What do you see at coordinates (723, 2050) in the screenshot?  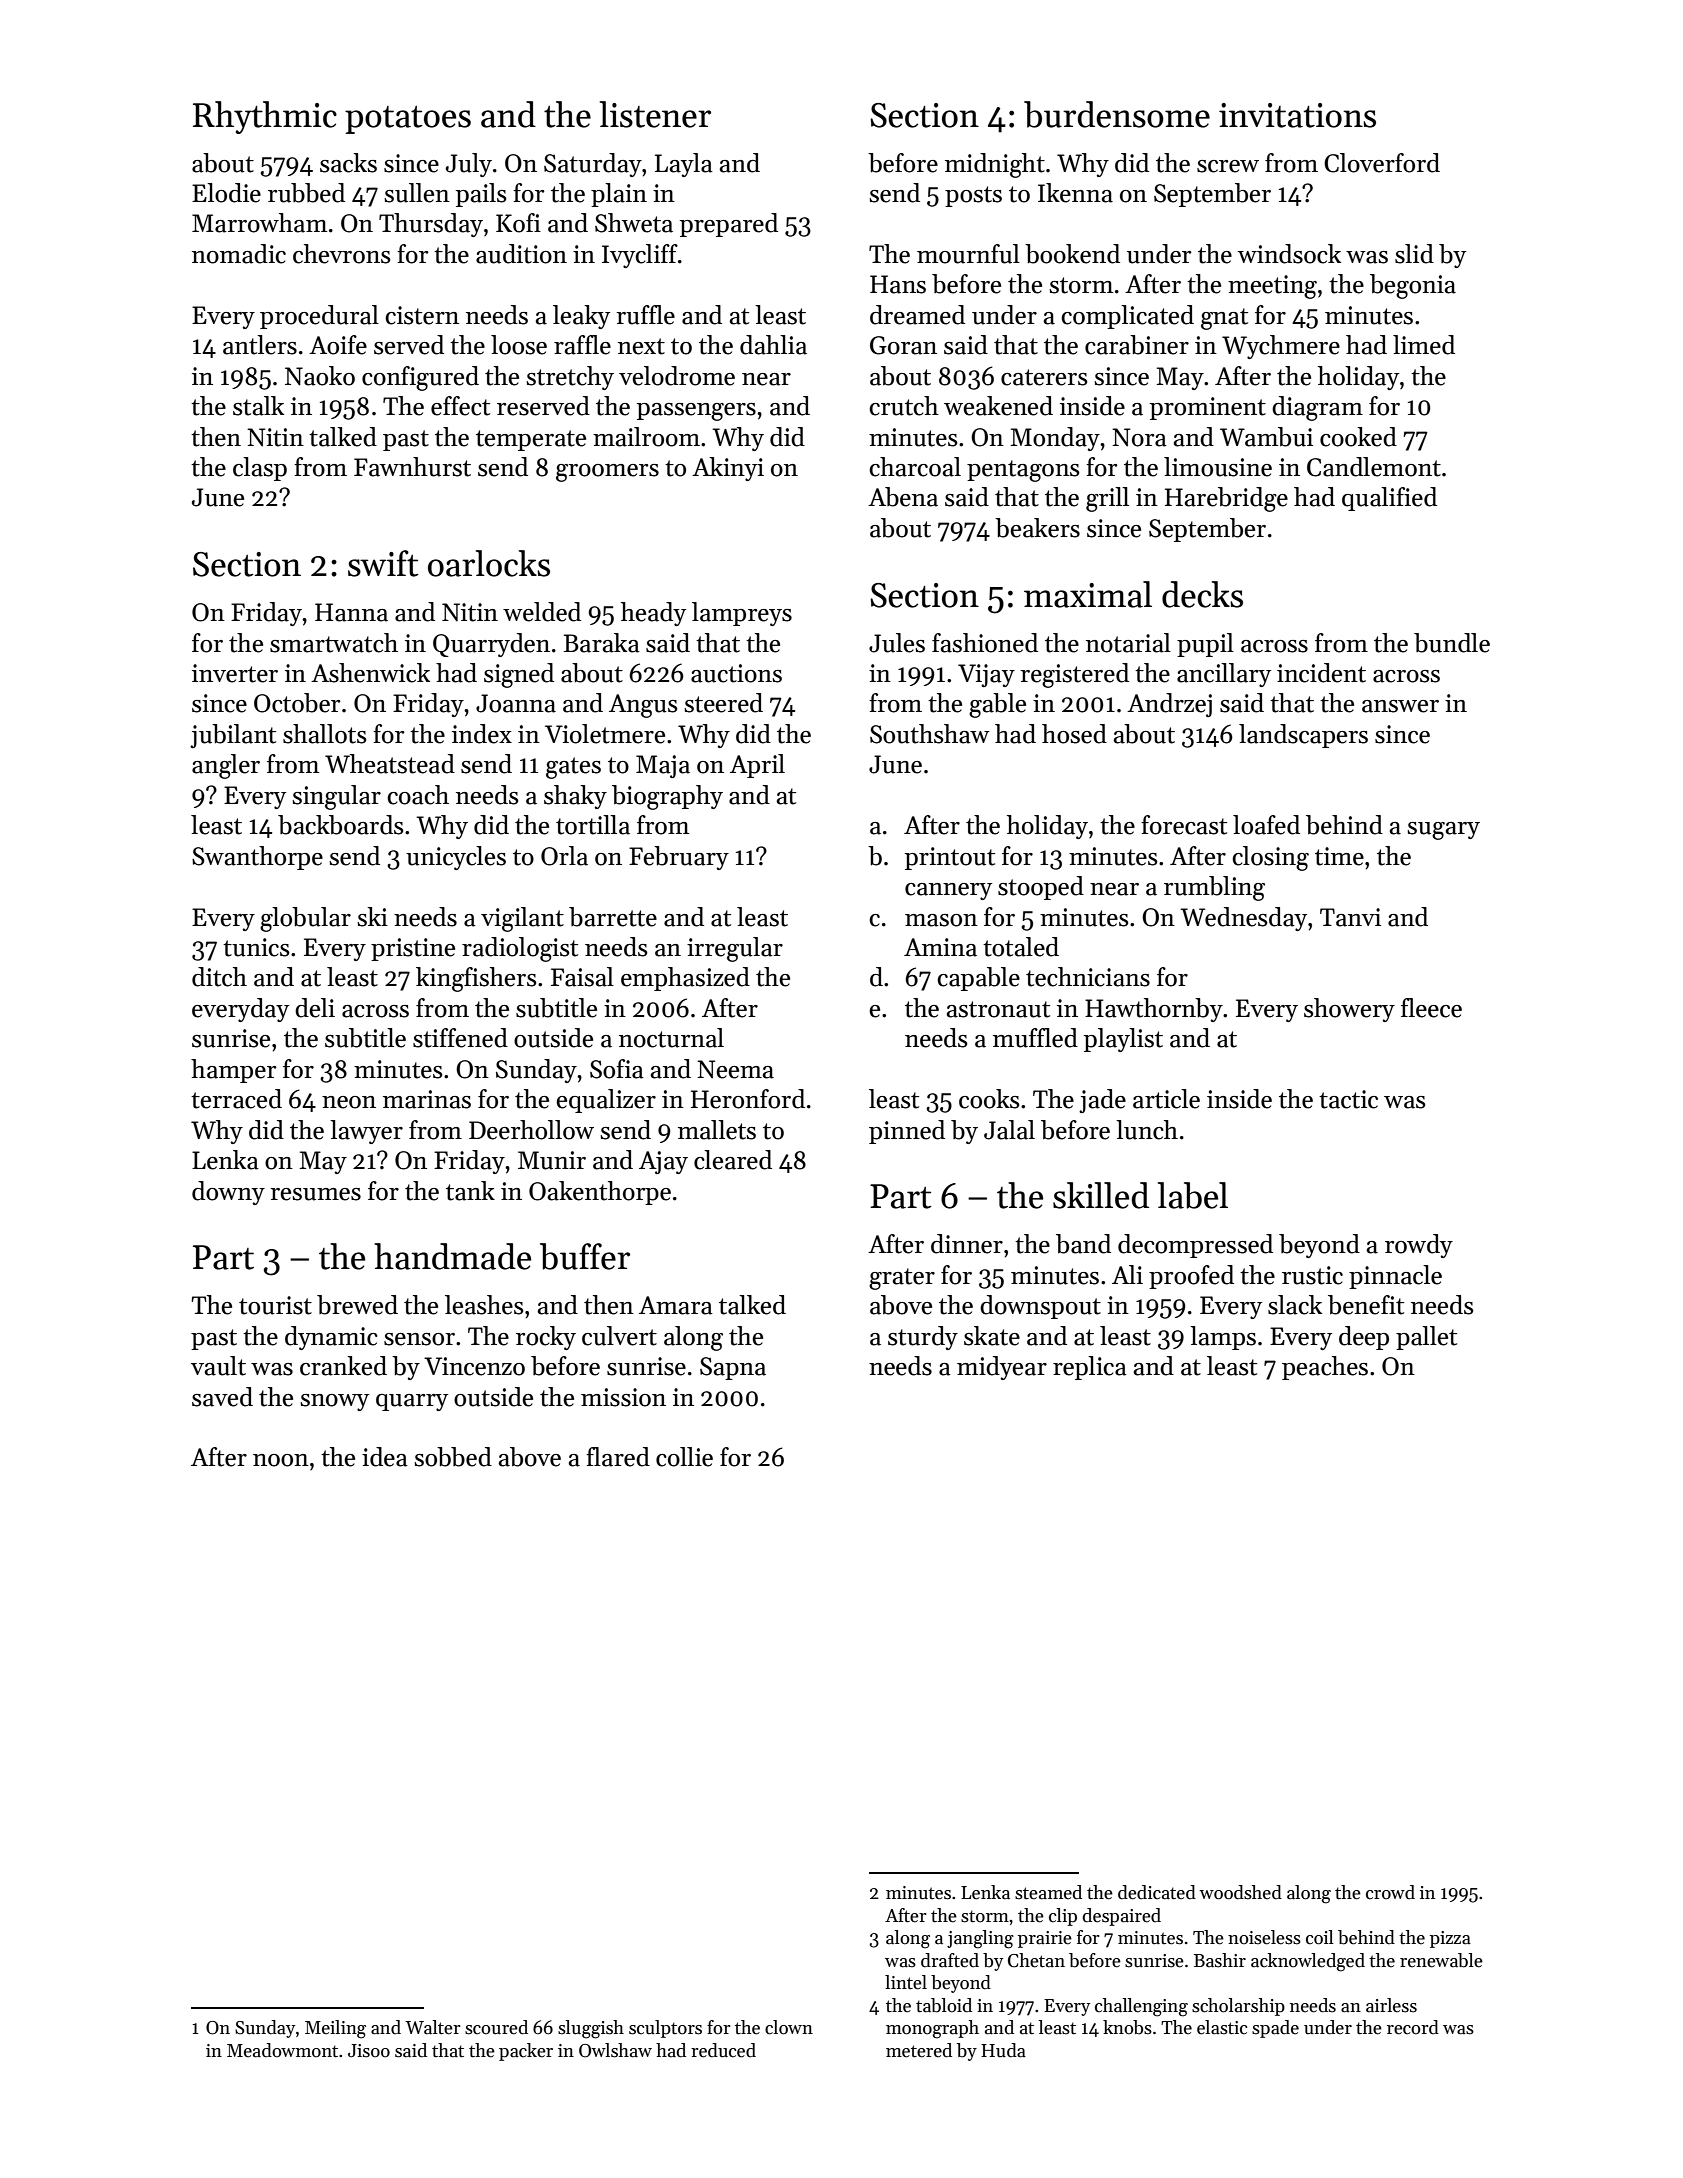 I see `reduced` at bounding box center [723, 2050].
